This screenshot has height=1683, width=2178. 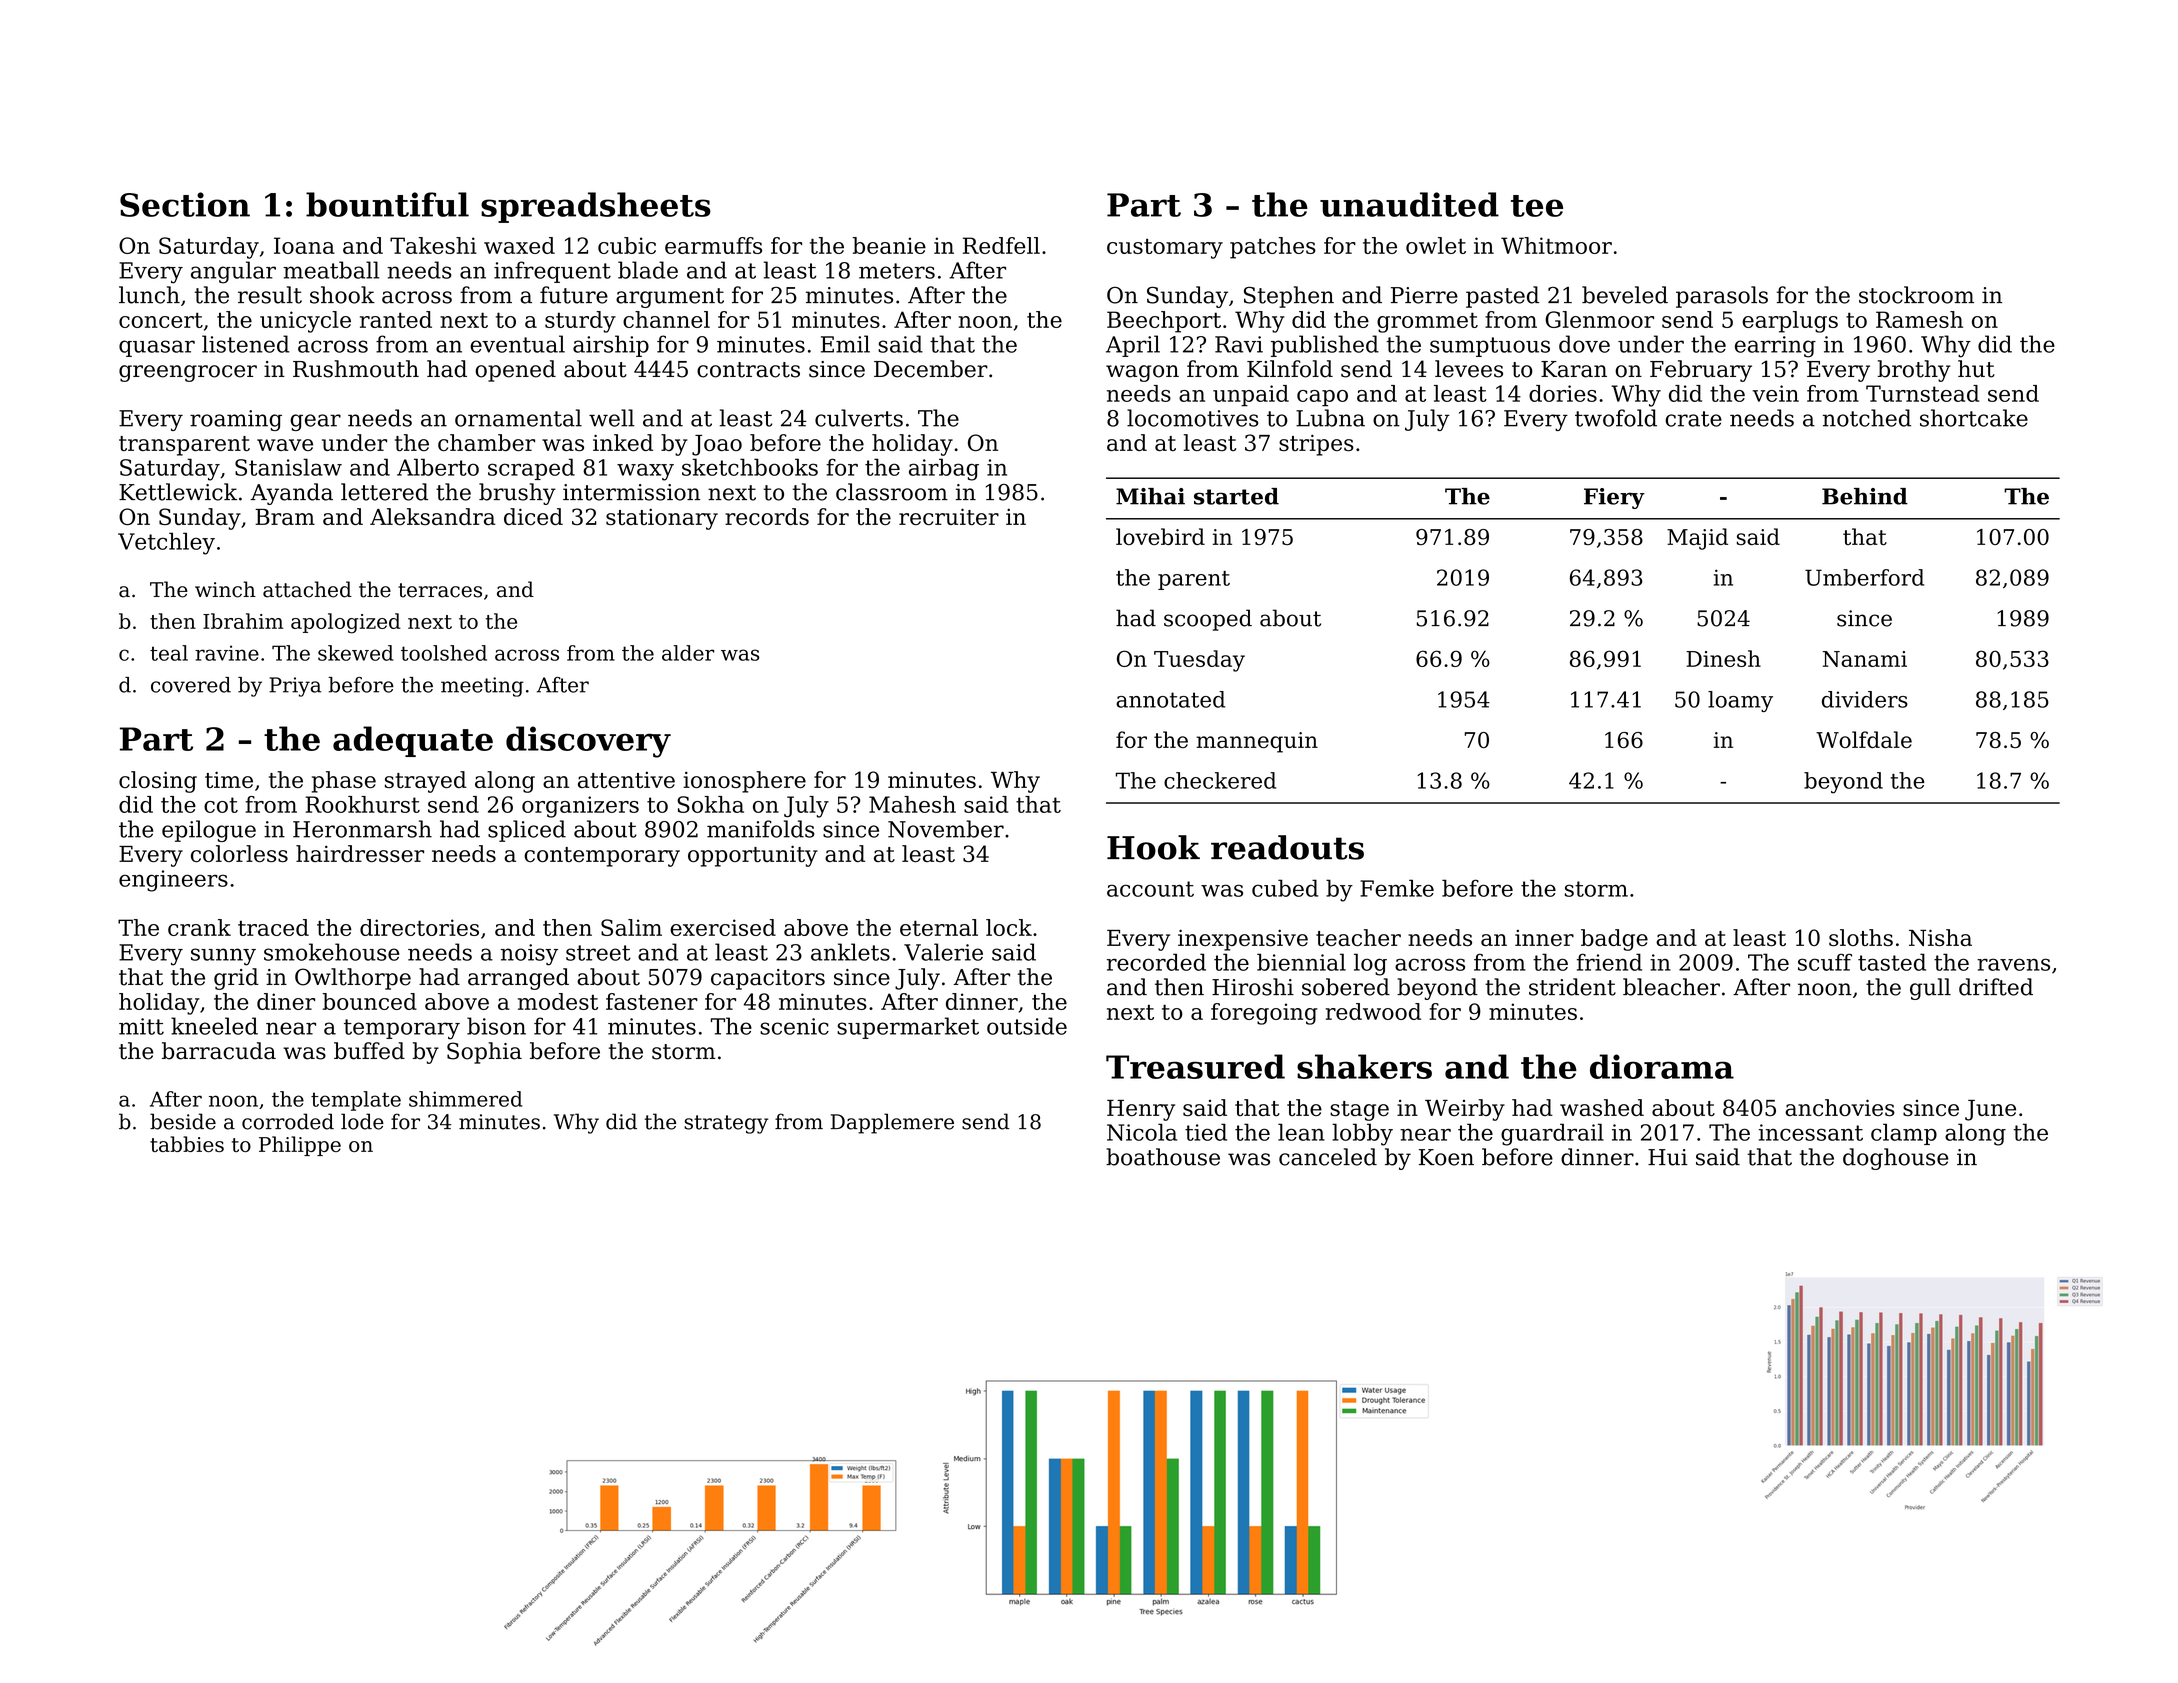 I want to click on corroded, so click(x=288, y=1121).
